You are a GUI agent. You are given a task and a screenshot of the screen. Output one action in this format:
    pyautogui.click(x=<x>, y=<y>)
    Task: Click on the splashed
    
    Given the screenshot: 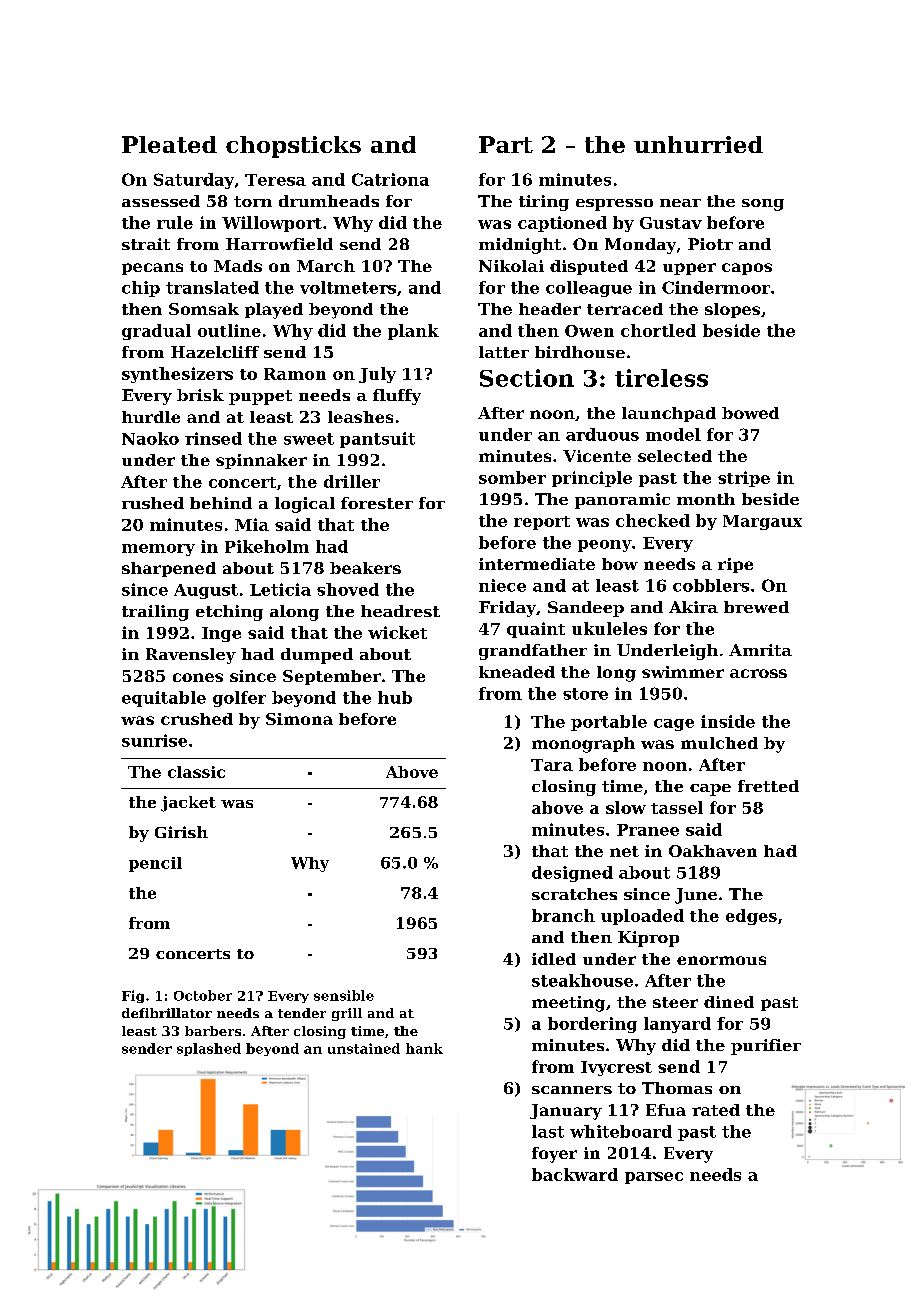 What is the action you would take?
    pyautogui.click(x=209, y=1049)
